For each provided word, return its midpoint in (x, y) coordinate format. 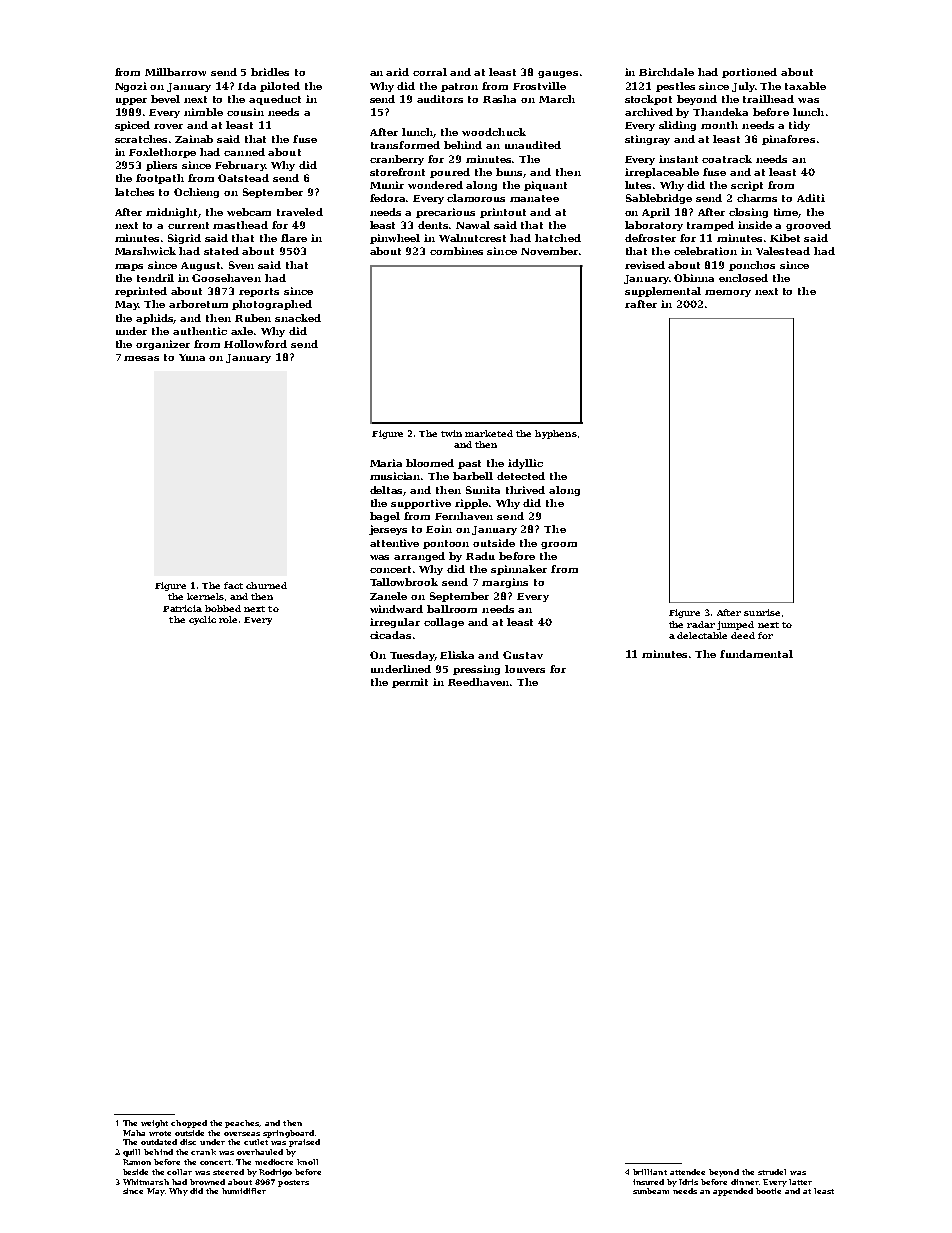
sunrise (762, 612)
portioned (749, 73)
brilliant (650, 1172)
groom (559, 545)
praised (304, 1143)
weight (154, 1124)
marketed (489, 433)
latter (800, 1182)
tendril (155, 278)
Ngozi (131, 87)
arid (397, 72)
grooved (808, 226)
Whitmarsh (146, 1182)
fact (233, 585)
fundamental (756, 654)
